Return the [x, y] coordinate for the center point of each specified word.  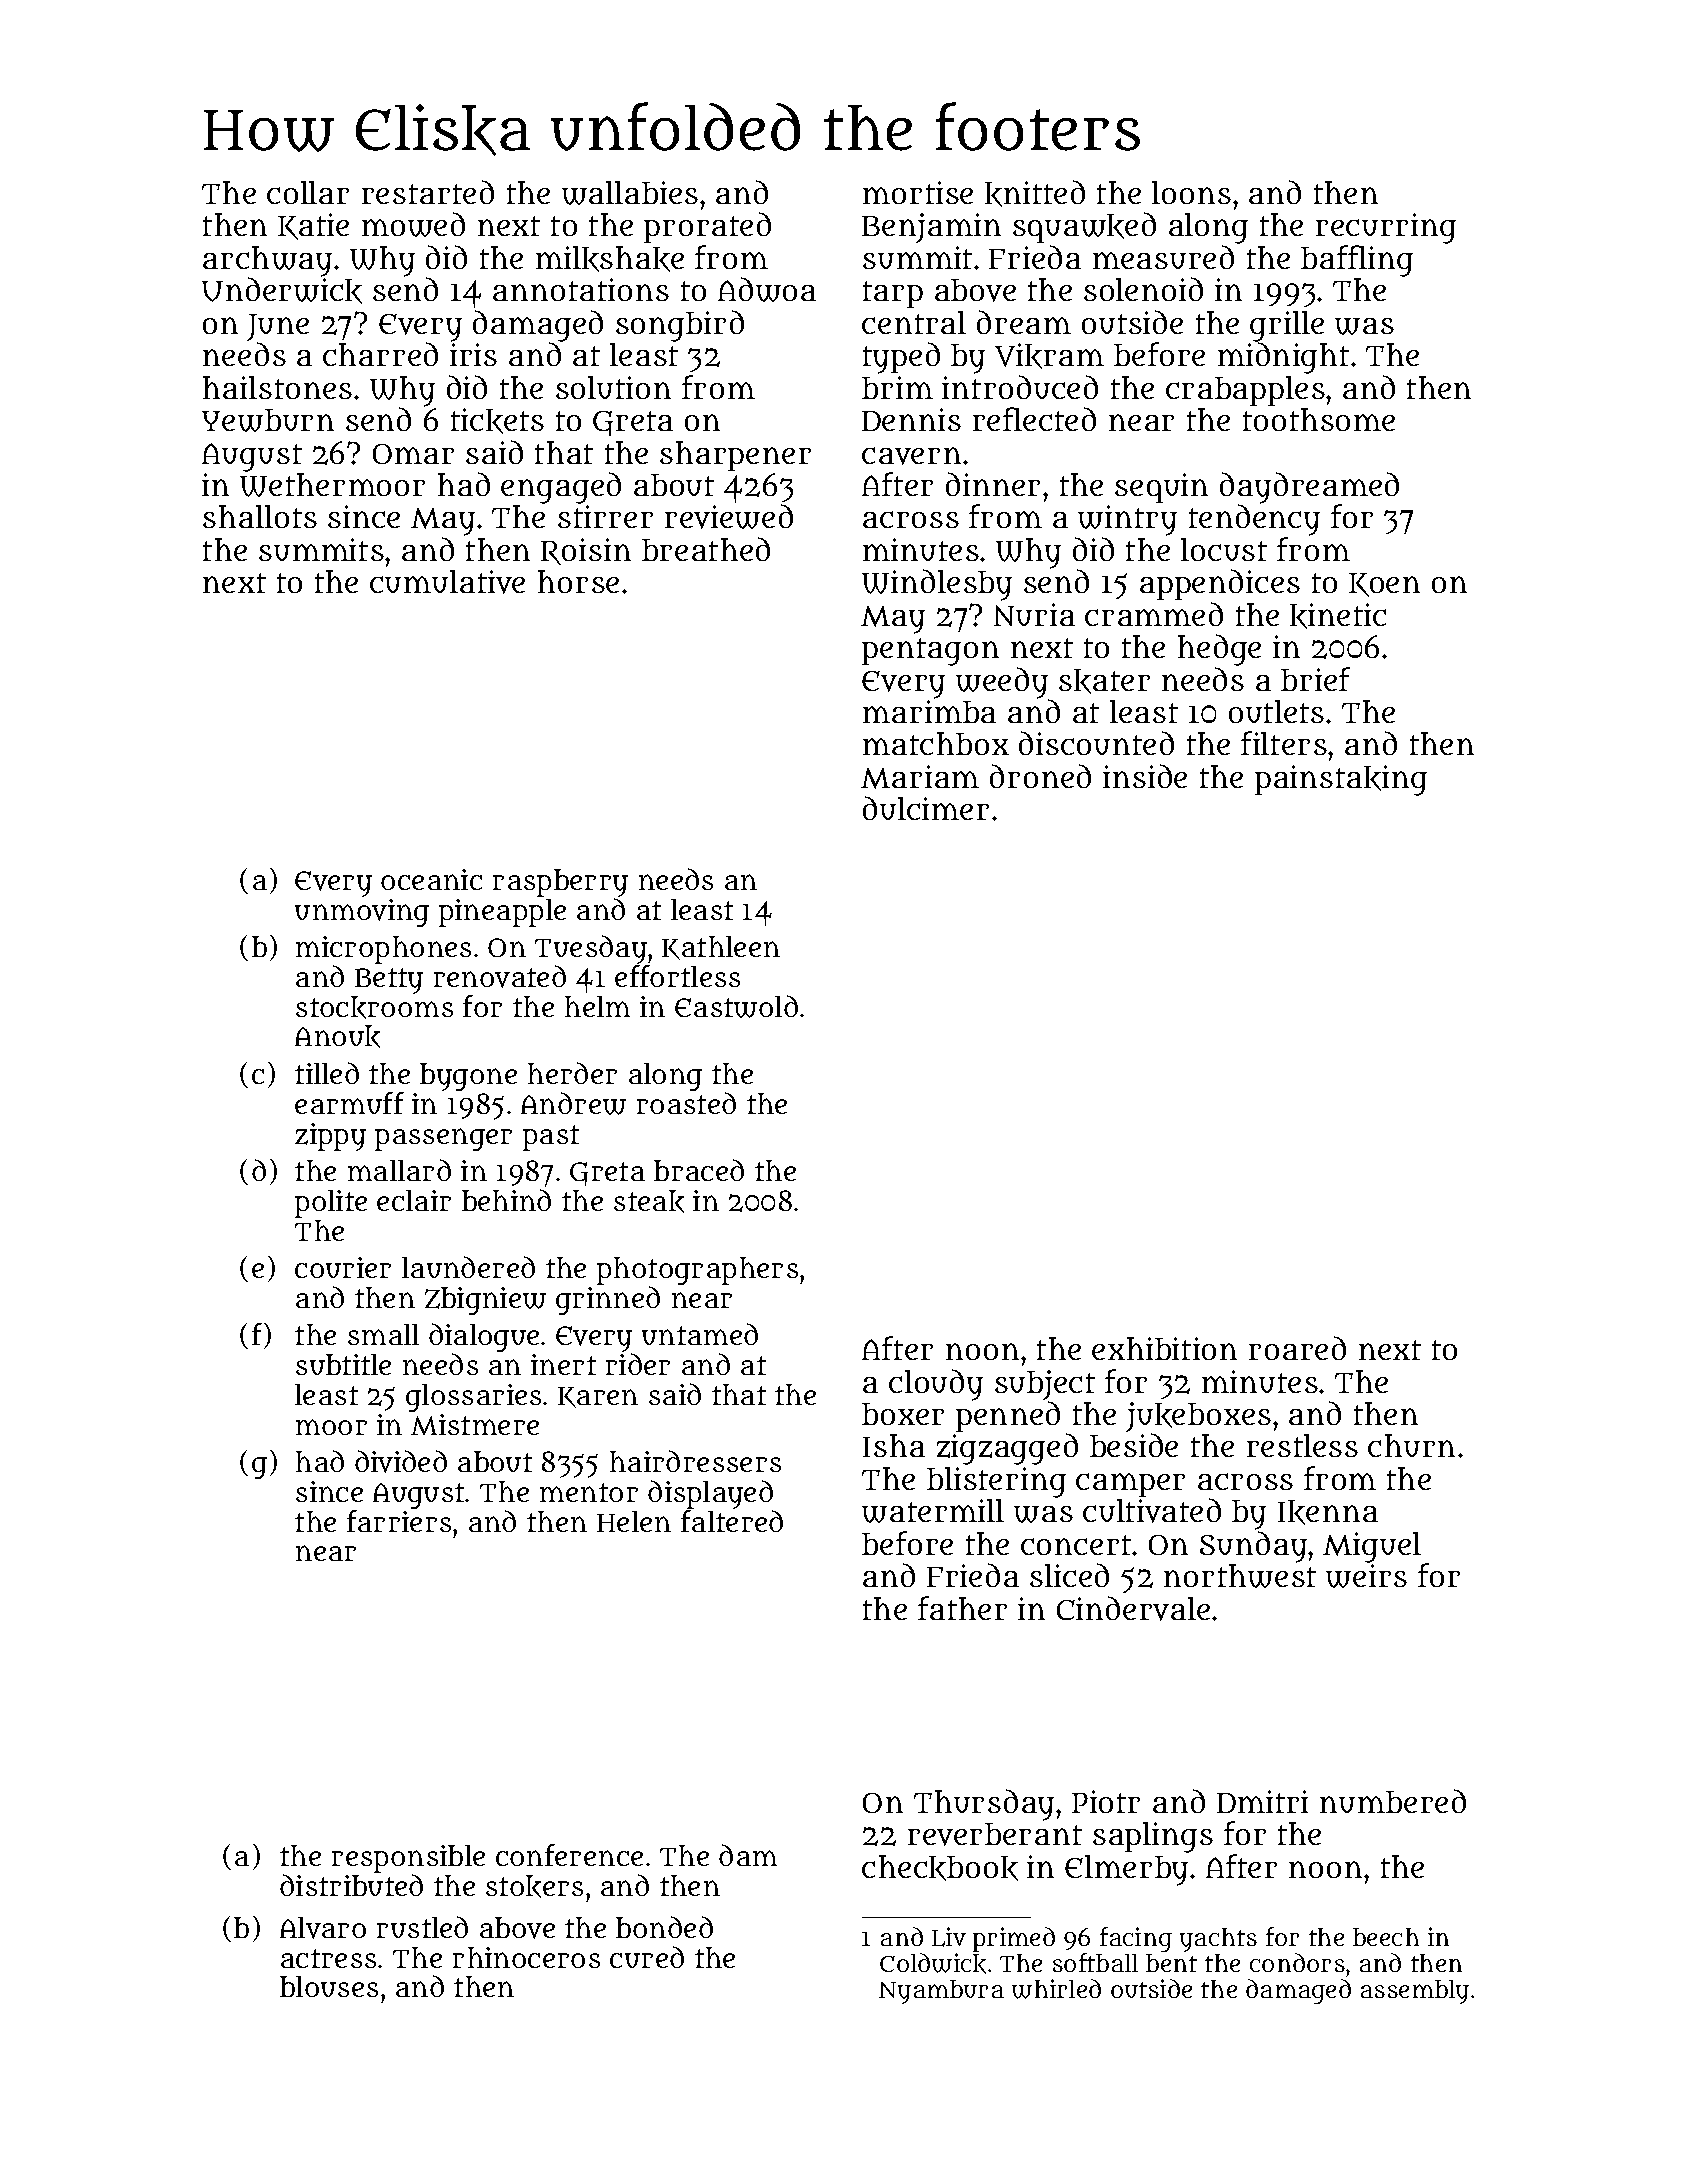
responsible [408, 1859]
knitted [1035, 193]
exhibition [1164, 1348]
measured [1163, 257]
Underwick [282, 291]
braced [699, 1170]
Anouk [337, 1036]
